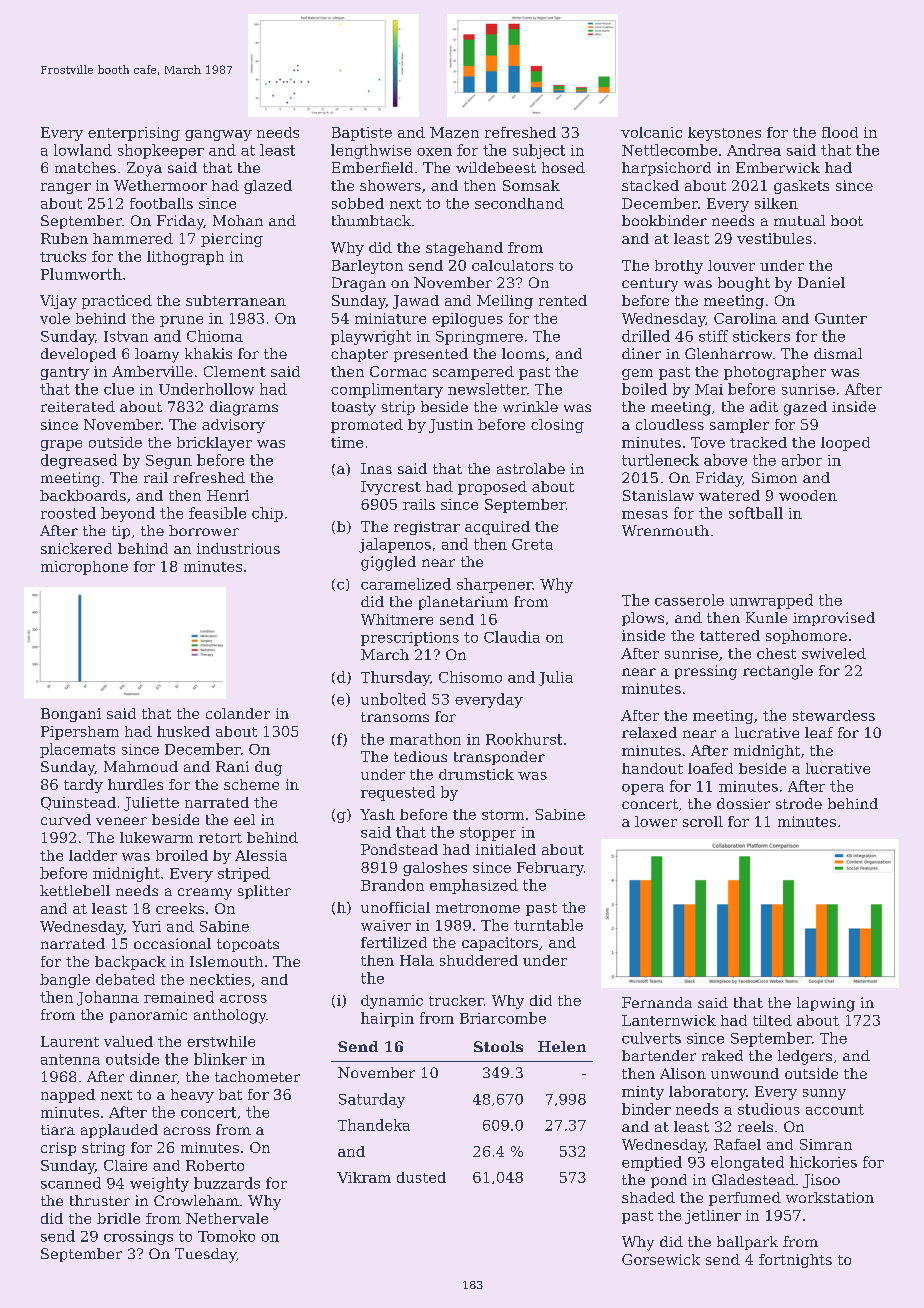 This screenshot has width=924, height=1308. What do you see at coordinates (451, 426) in the screenshot?
I see `Justin` at bounding box center [451, 426].
